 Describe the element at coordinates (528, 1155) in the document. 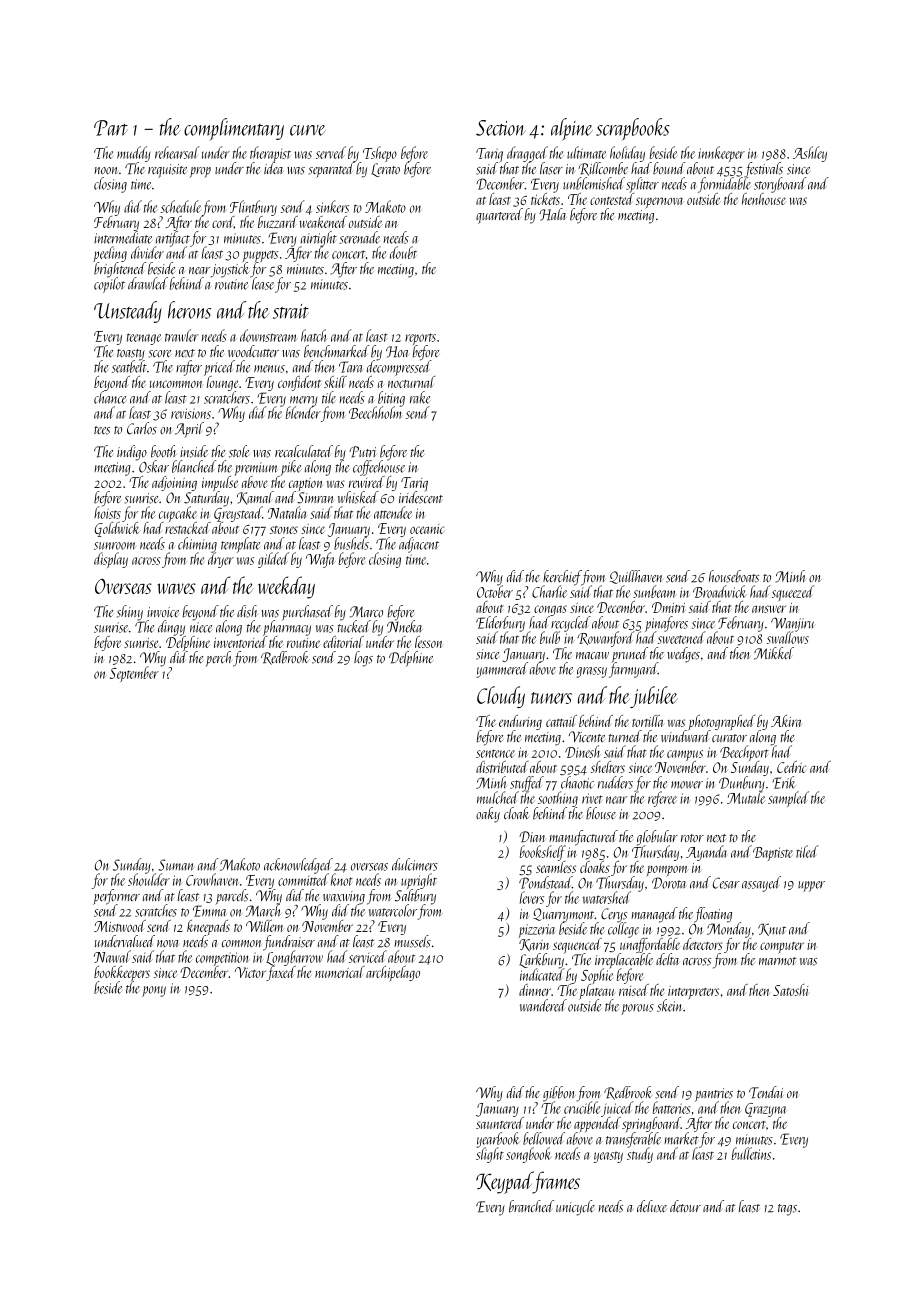

I see `songbook` at that location.
